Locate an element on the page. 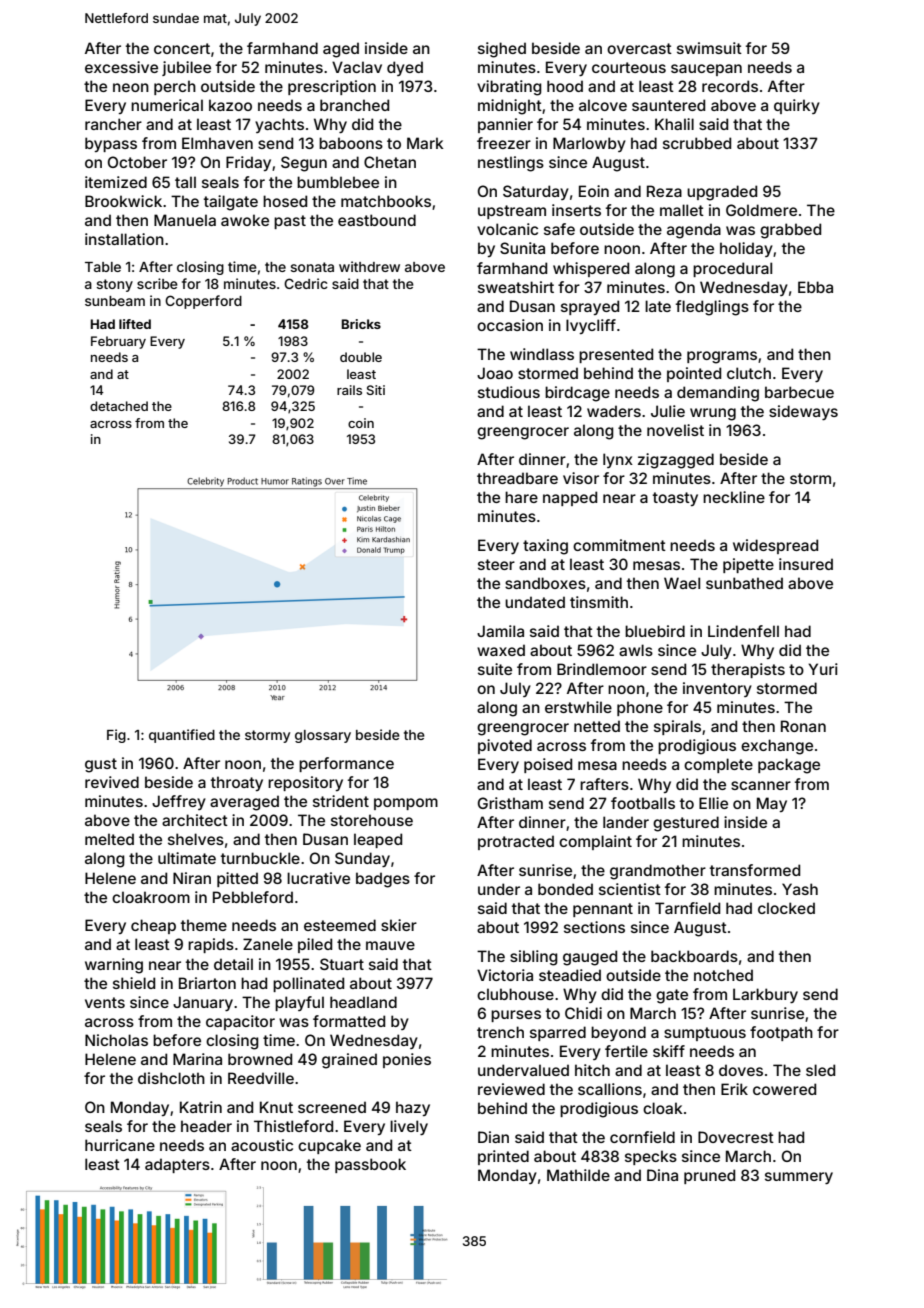  Manuela is located at coordinates (185, 220).
